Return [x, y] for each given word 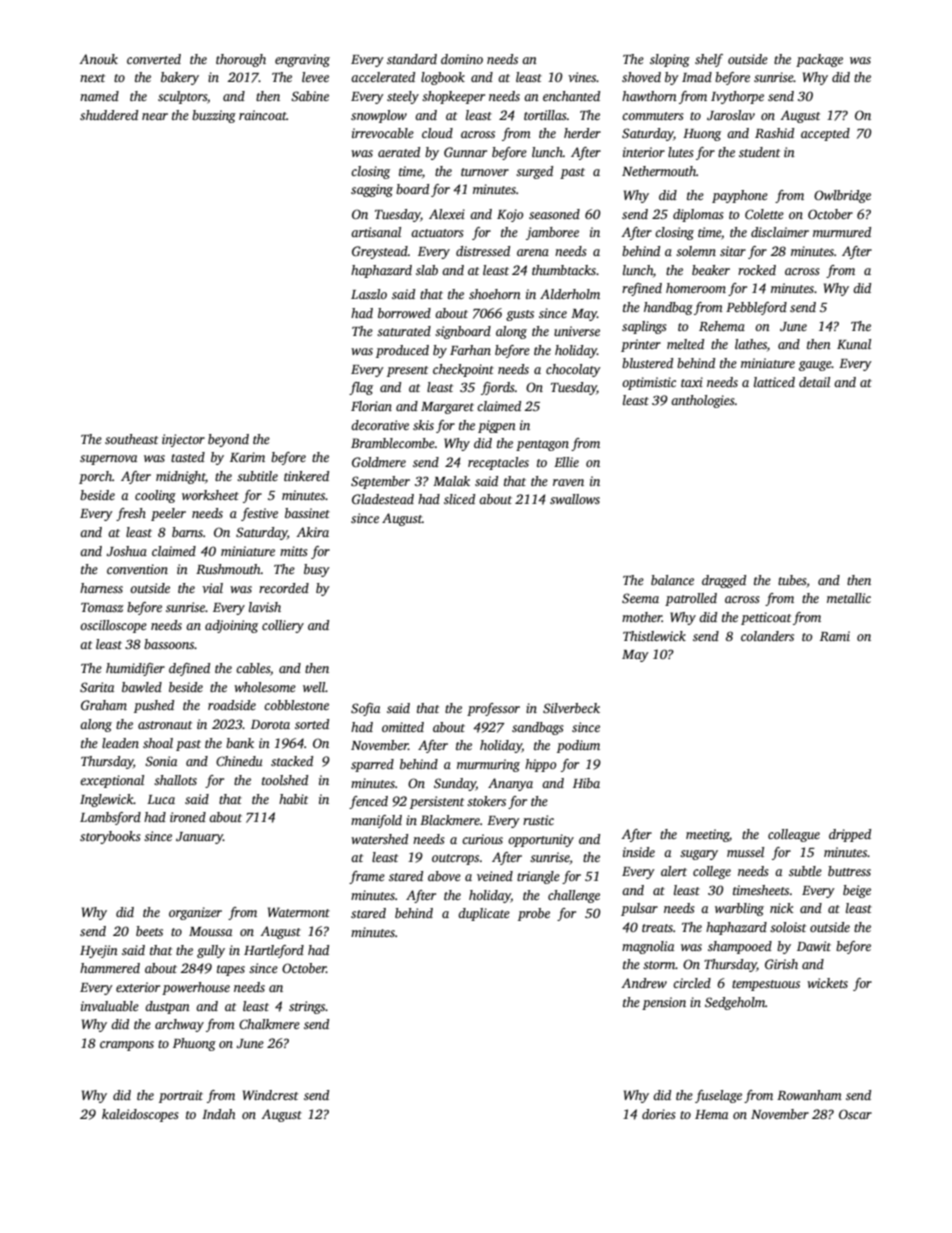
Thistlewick [654, 636]
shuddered [109, 115]
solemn [696, 251]
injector [183, 440]
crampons [127, 1046]
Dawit [814, 946]
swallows [575, 499]
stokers [486, 801]
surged [534, 172]
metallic [849, 598]
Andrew [644, 983]
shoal [158, 743]
